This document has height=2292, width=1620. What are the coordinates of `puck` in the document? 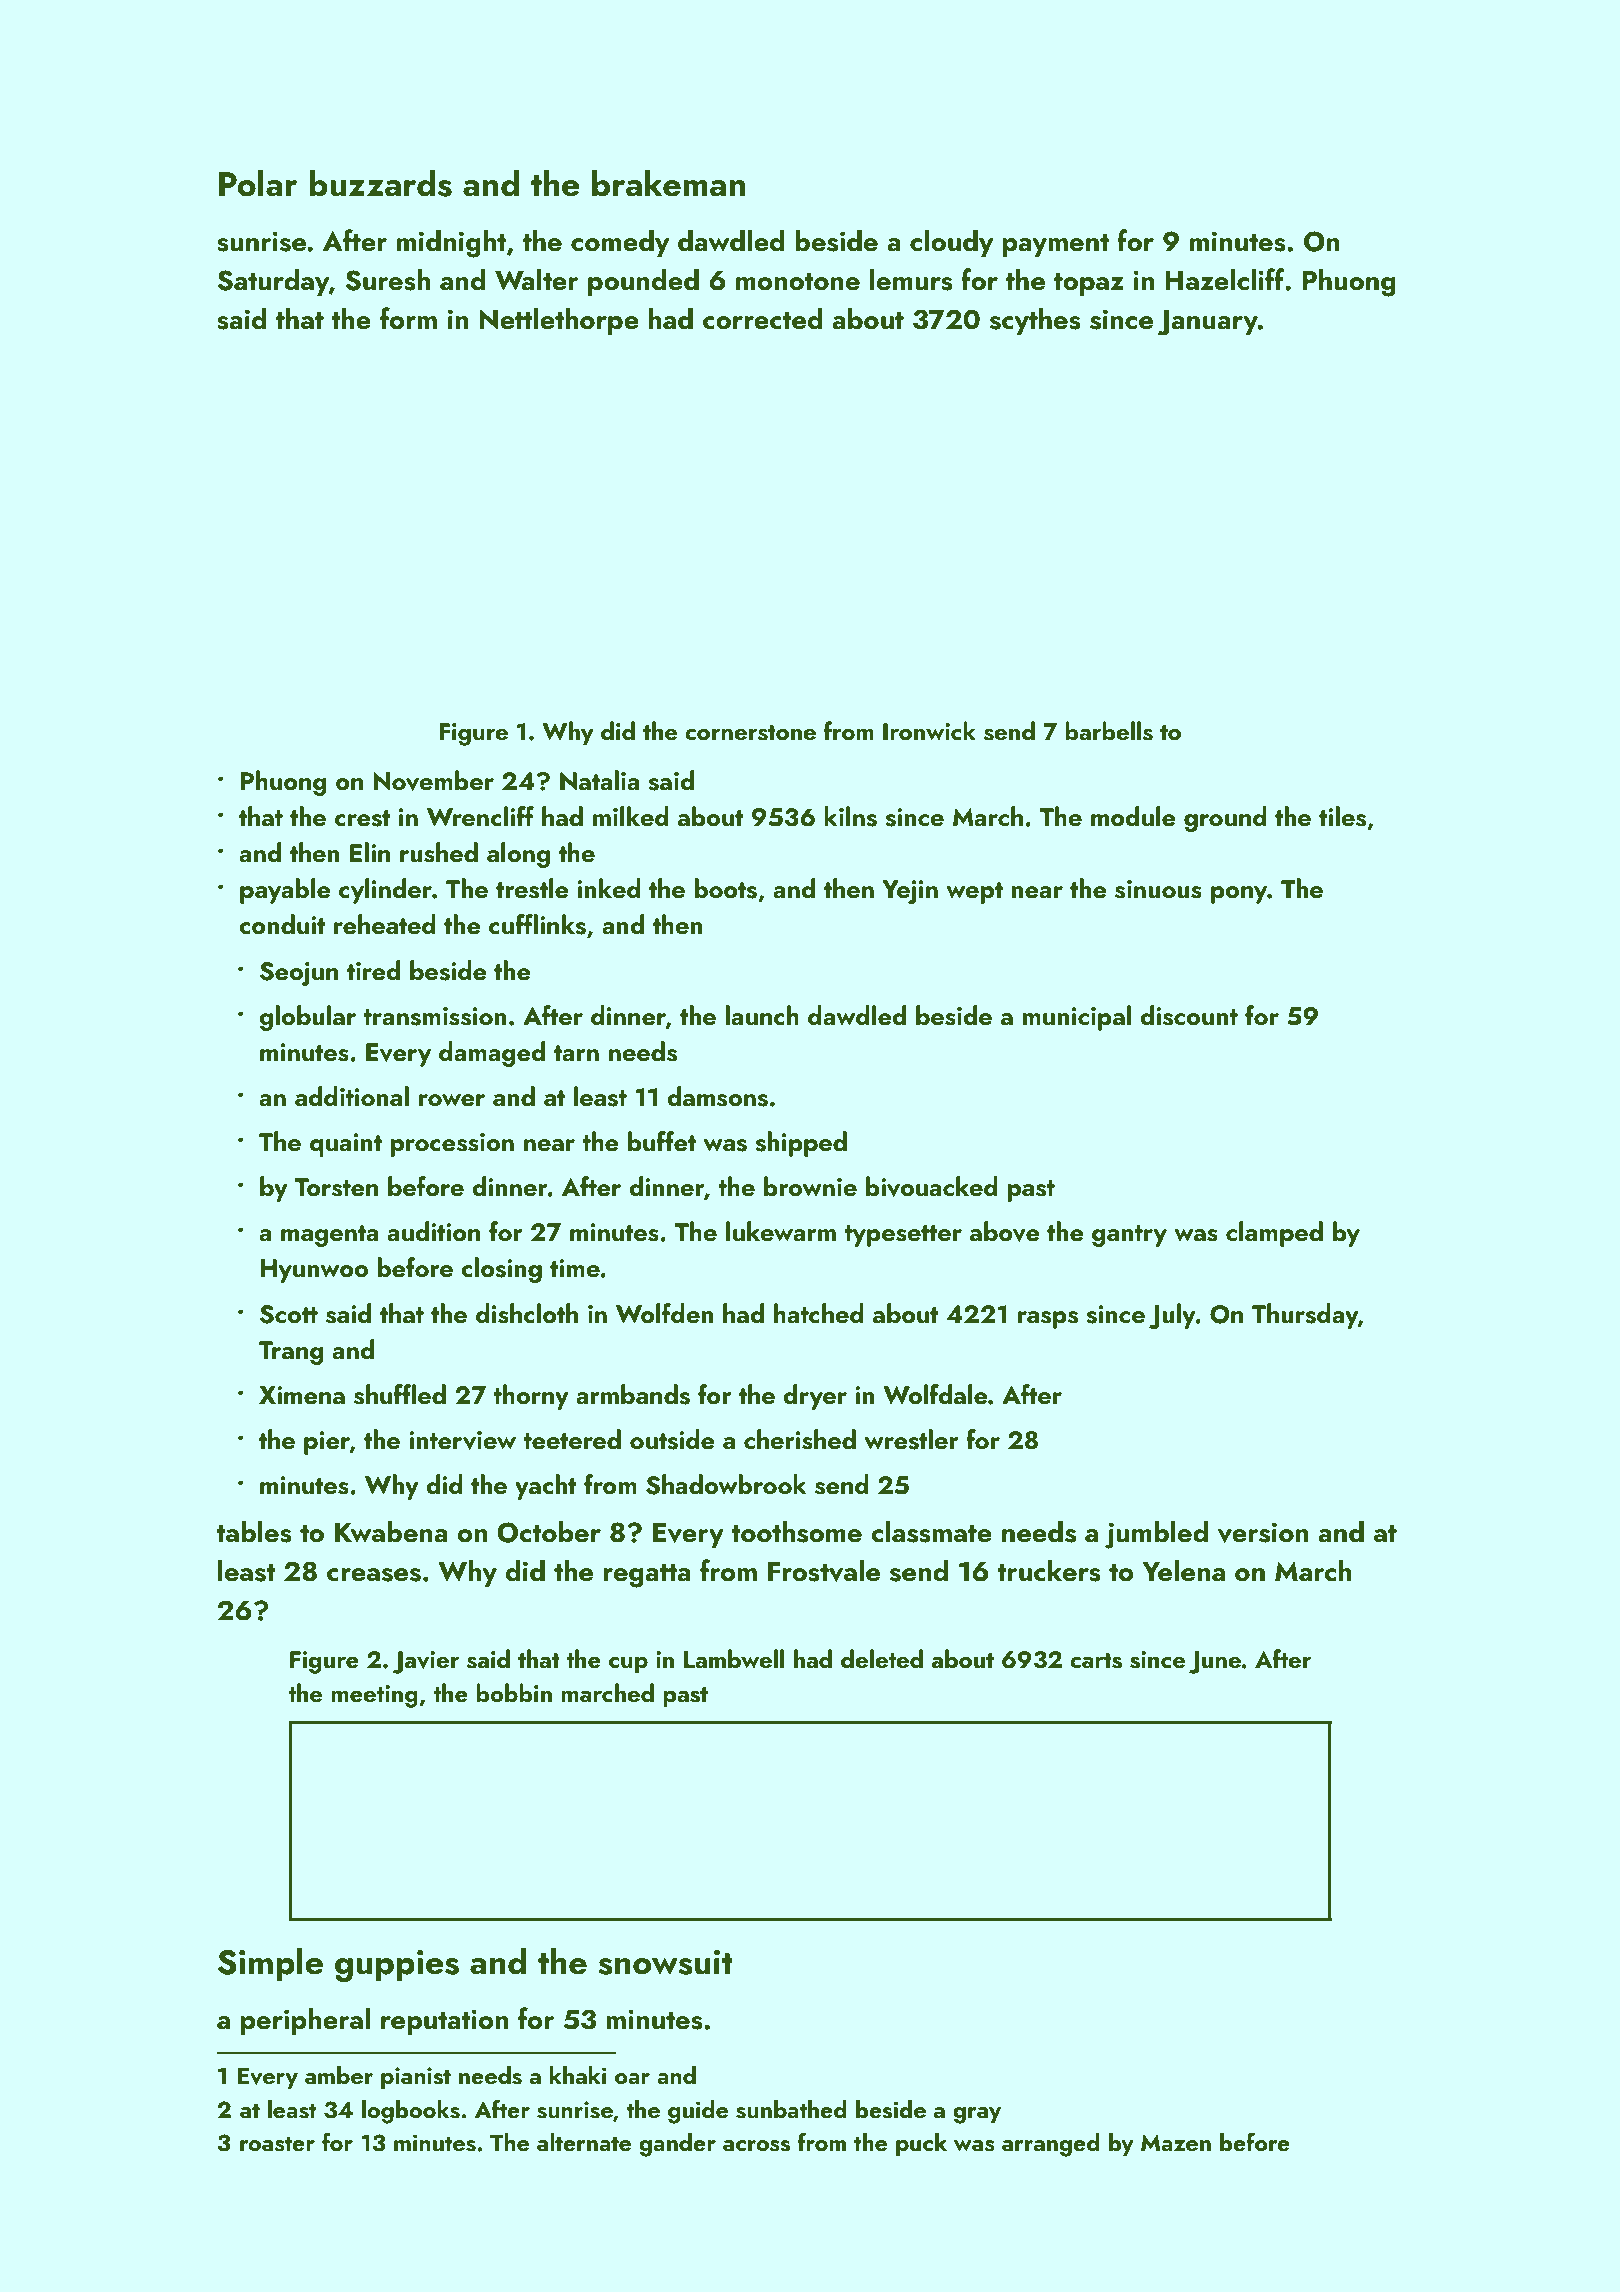 It's located at (921, 2144).
